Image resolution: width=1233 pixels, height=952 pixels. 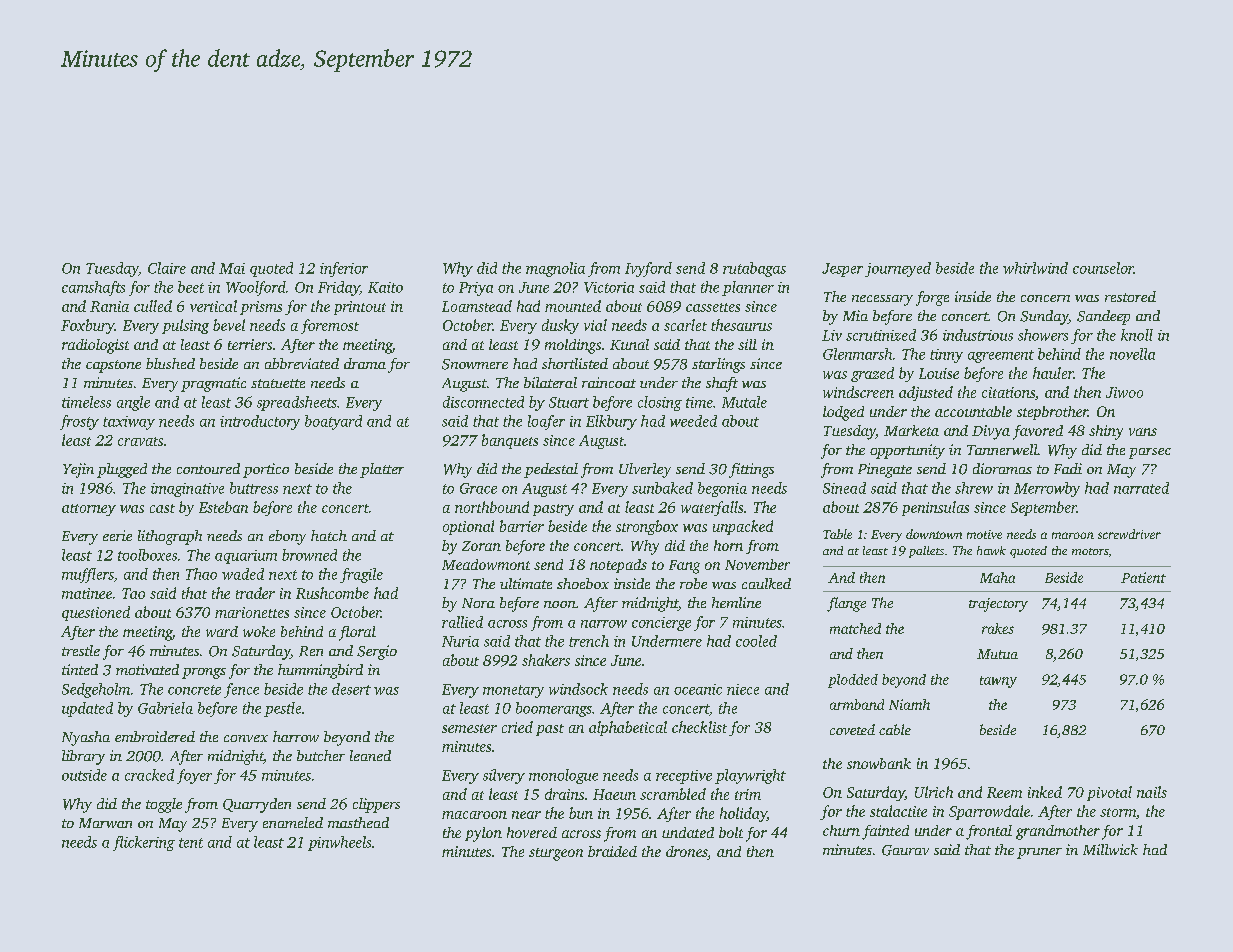 I want to click on sturgeon, so click(x=556, y=854).
